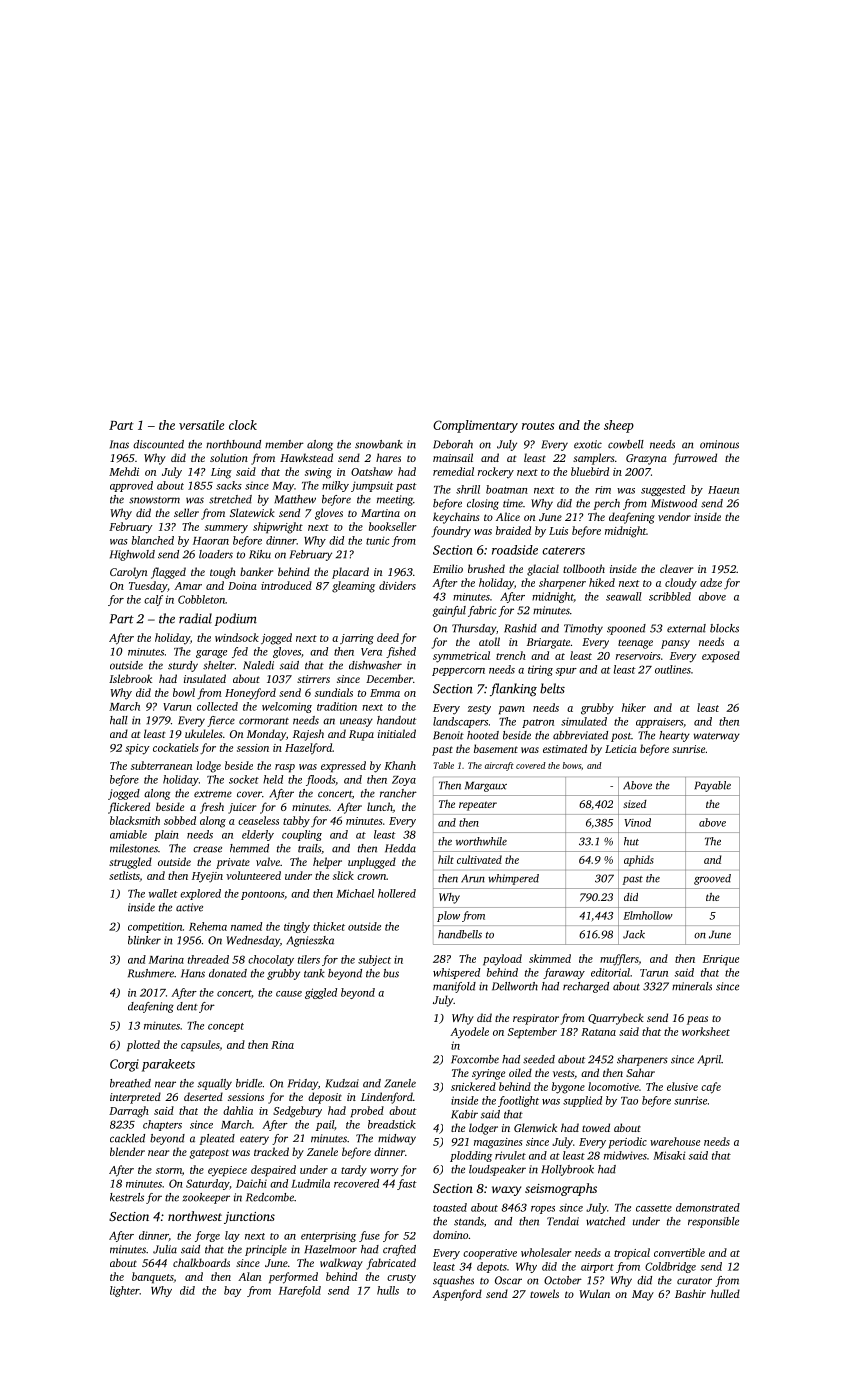 This page has height=1400, width=849. Describe the element at coordinates (478, 806) in the page. I see `repeater` at that location.
